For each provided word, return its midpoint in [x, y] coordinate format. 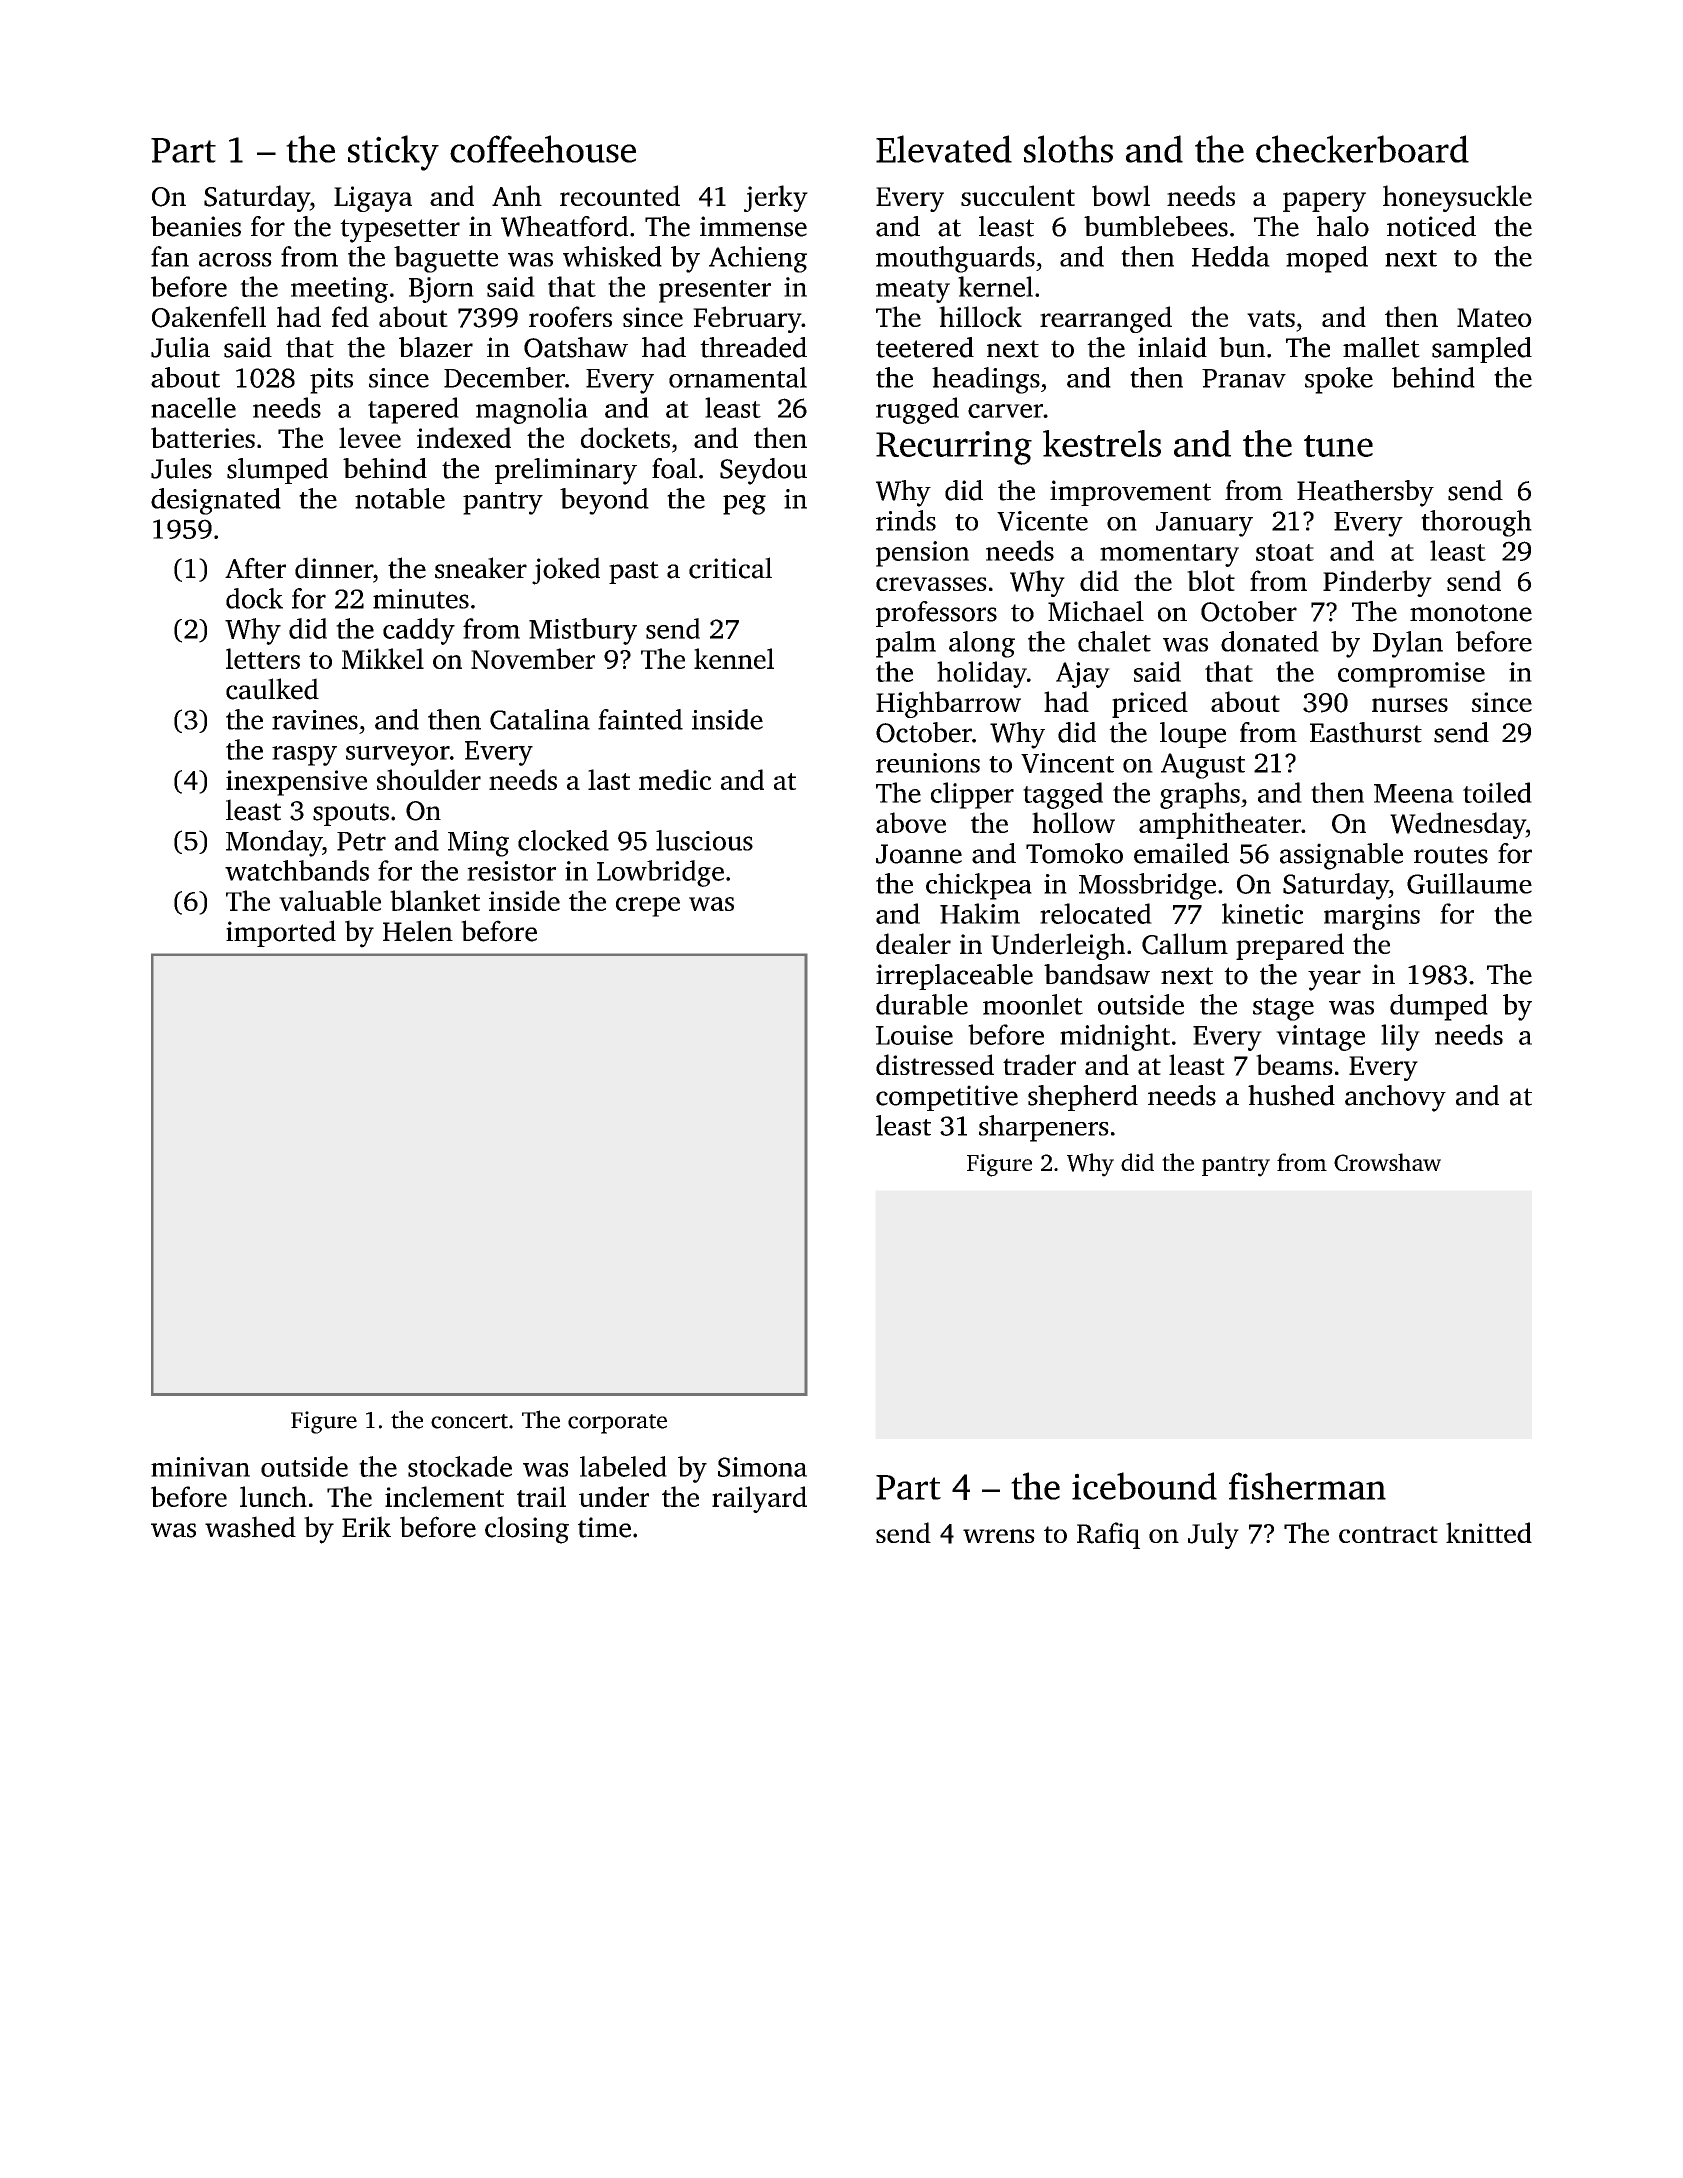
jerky [776, 198]
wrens [999, 1536]
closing [527, 1530]
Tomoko [1074, 853]
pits [331, 381]
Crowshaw [1387, 1162]
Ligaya [373, 199]
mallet [1381, 347]
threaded [753, 347]
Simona [762, 1467]
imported [281, 933]
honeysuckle [1457, 198]
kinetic [1262, 913]
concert [469, 1421]
